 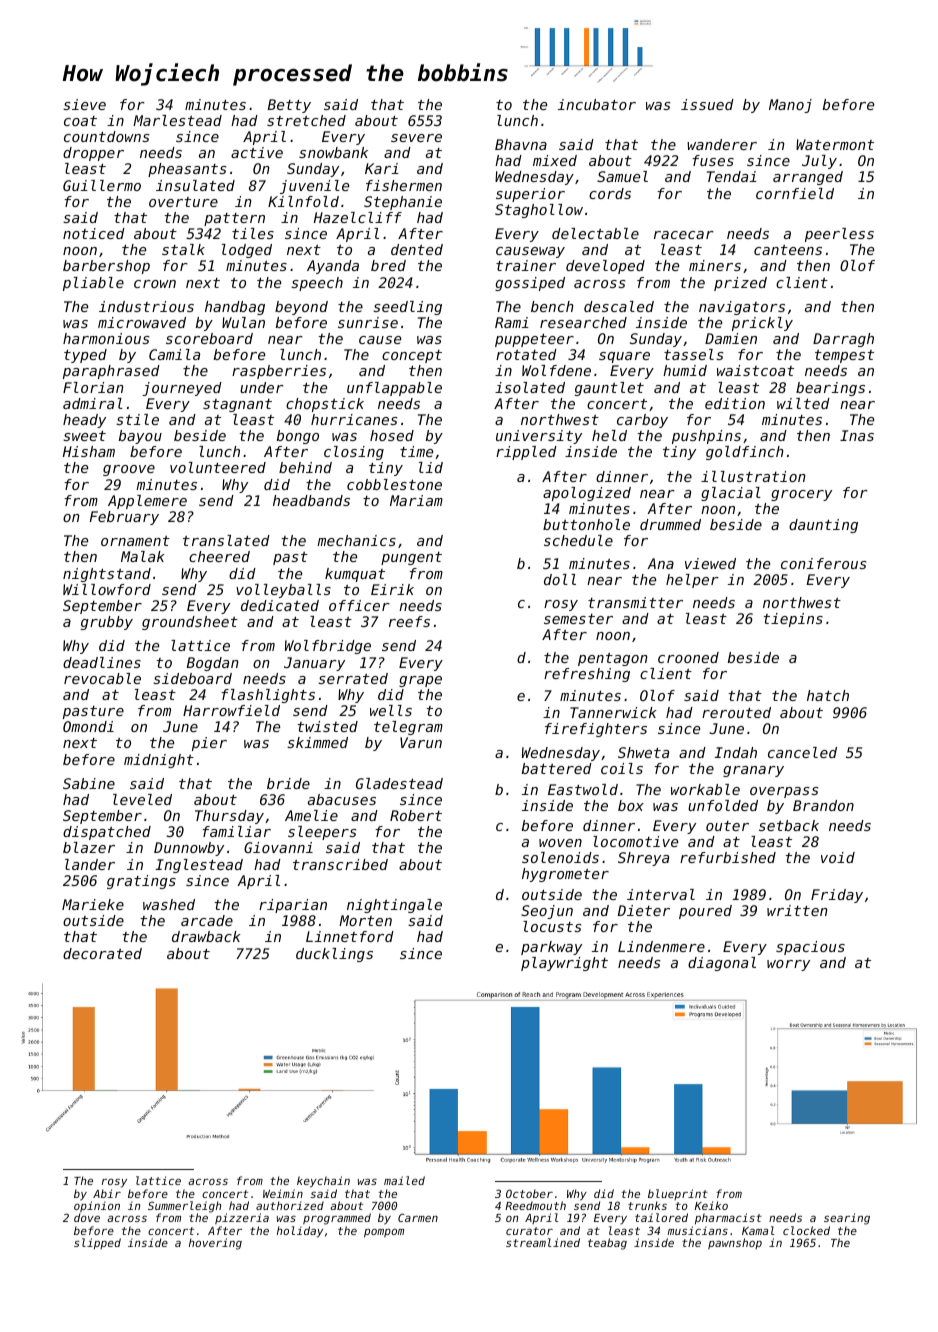 What do you see at coordinates (587, 675) in the page?
I see `refreshing` at bounding box center [587, 675].
